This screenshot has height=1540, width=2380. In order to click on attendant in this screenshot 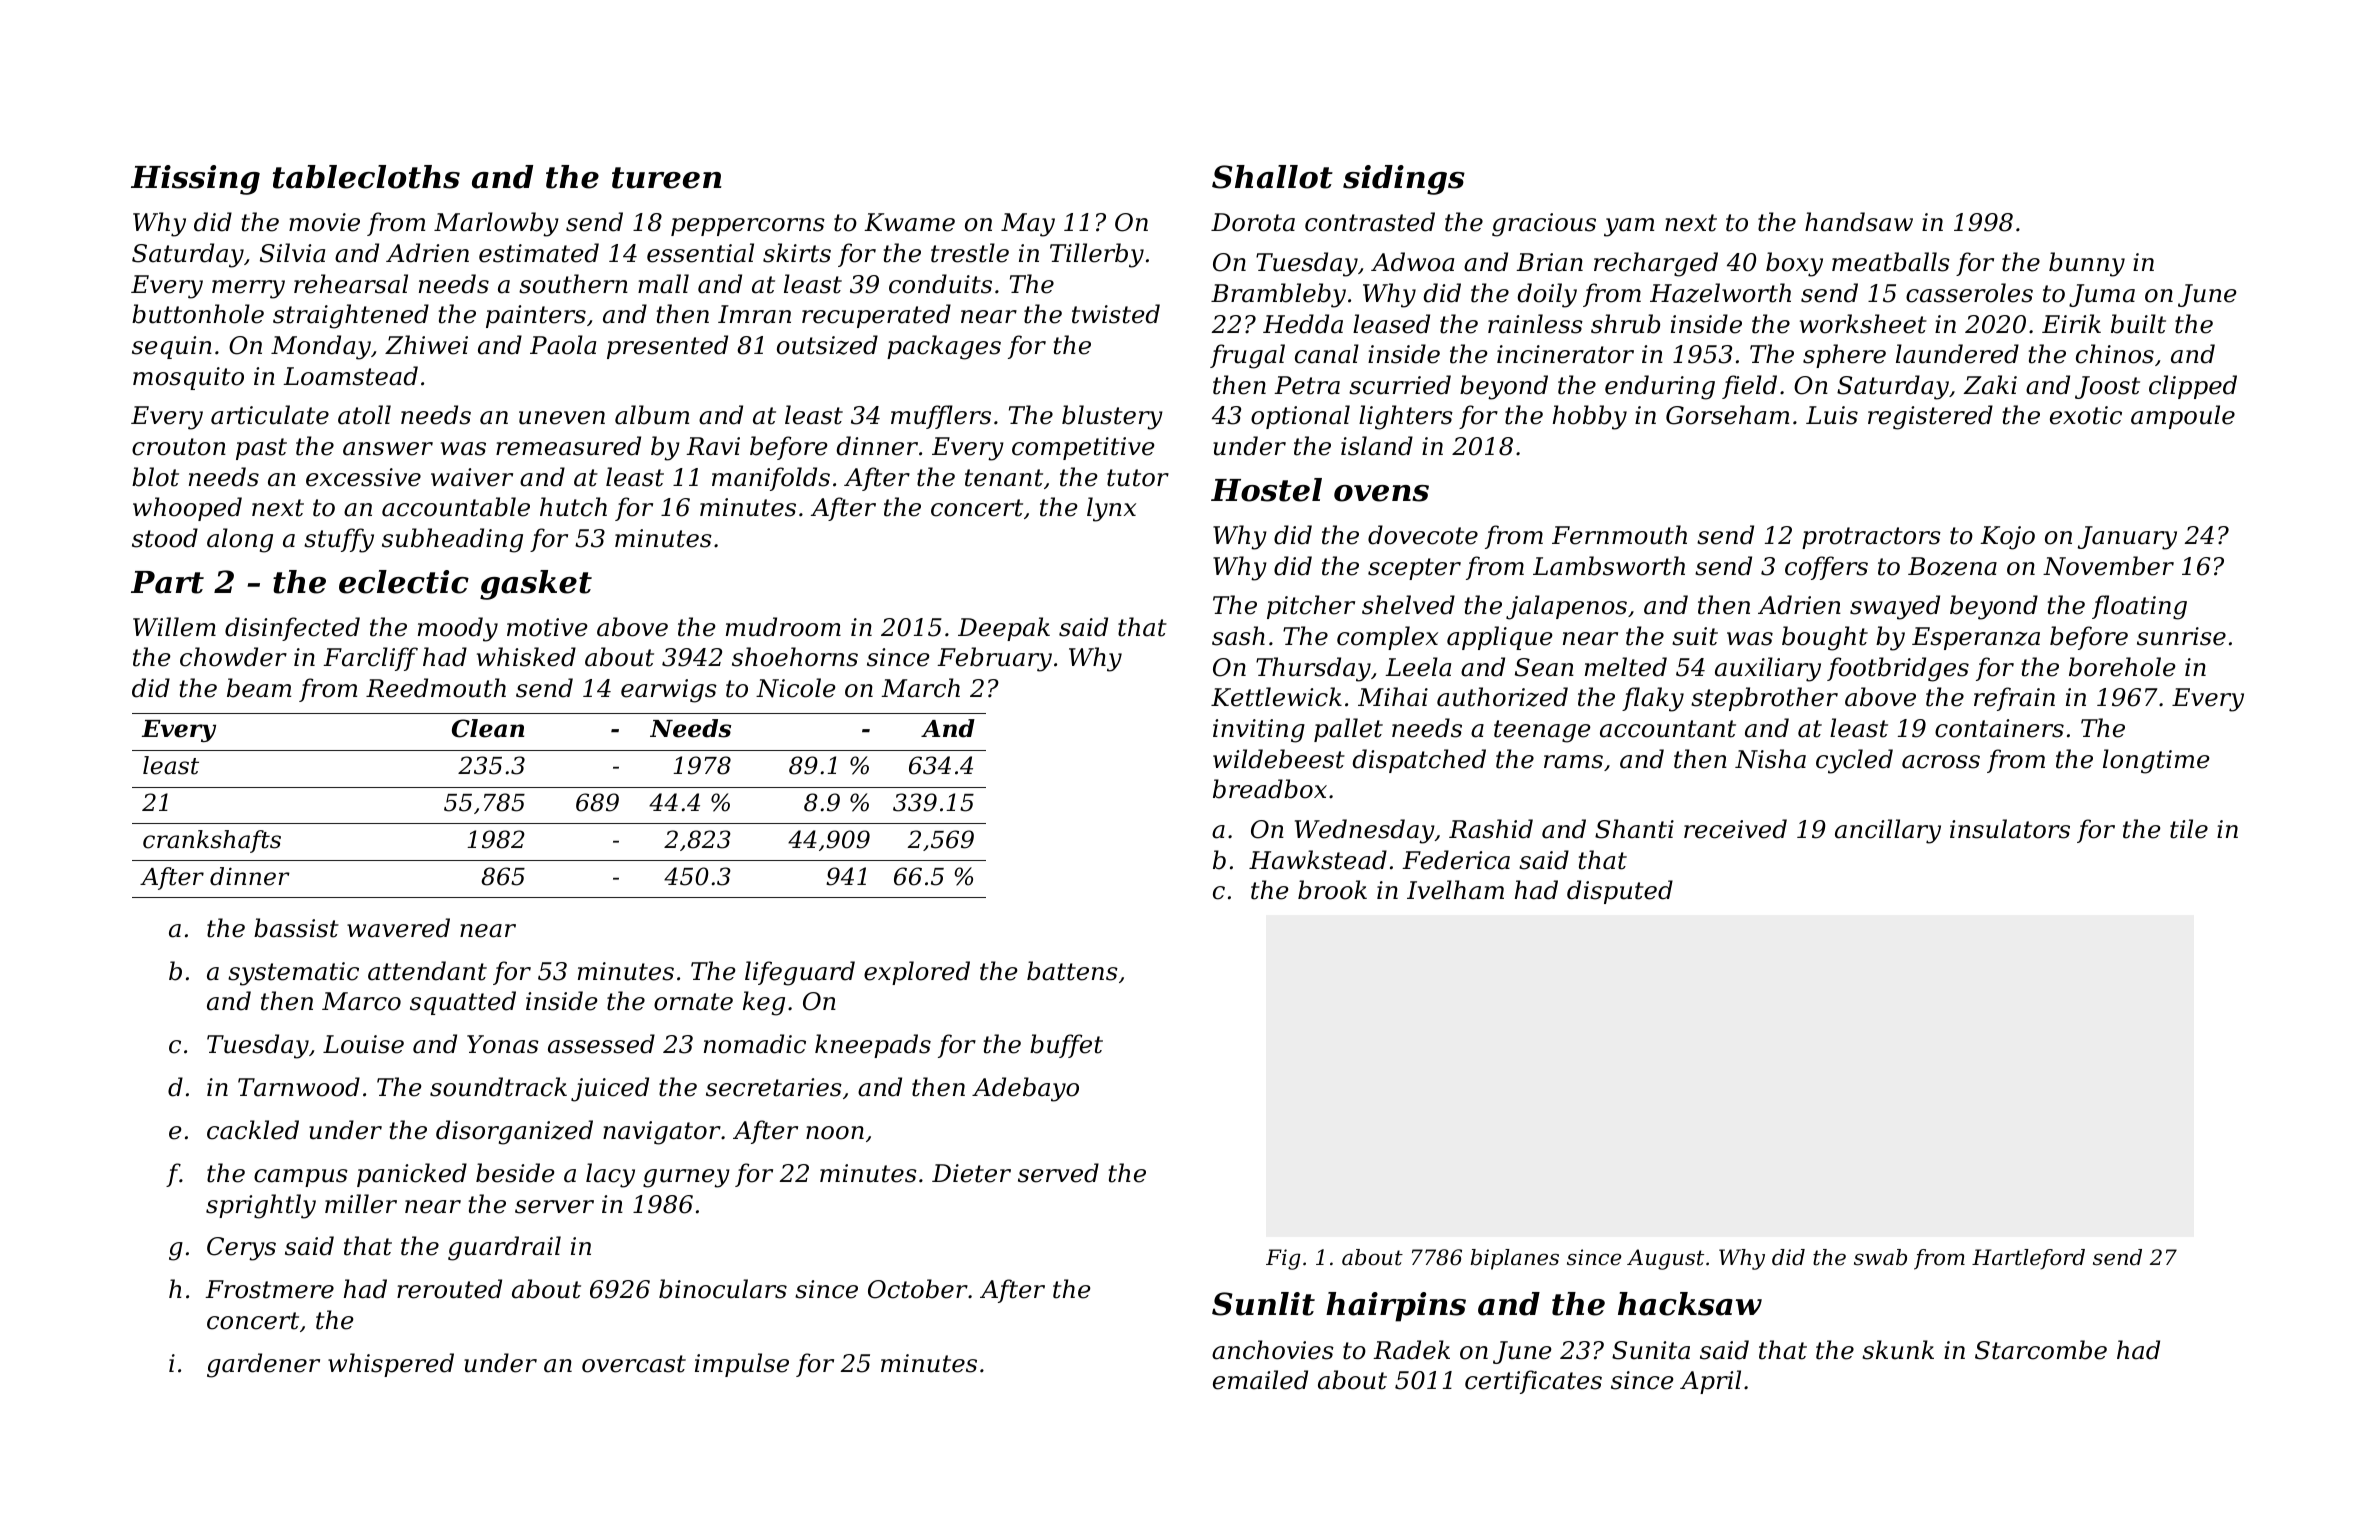, I will do `click(427, 971)`.
